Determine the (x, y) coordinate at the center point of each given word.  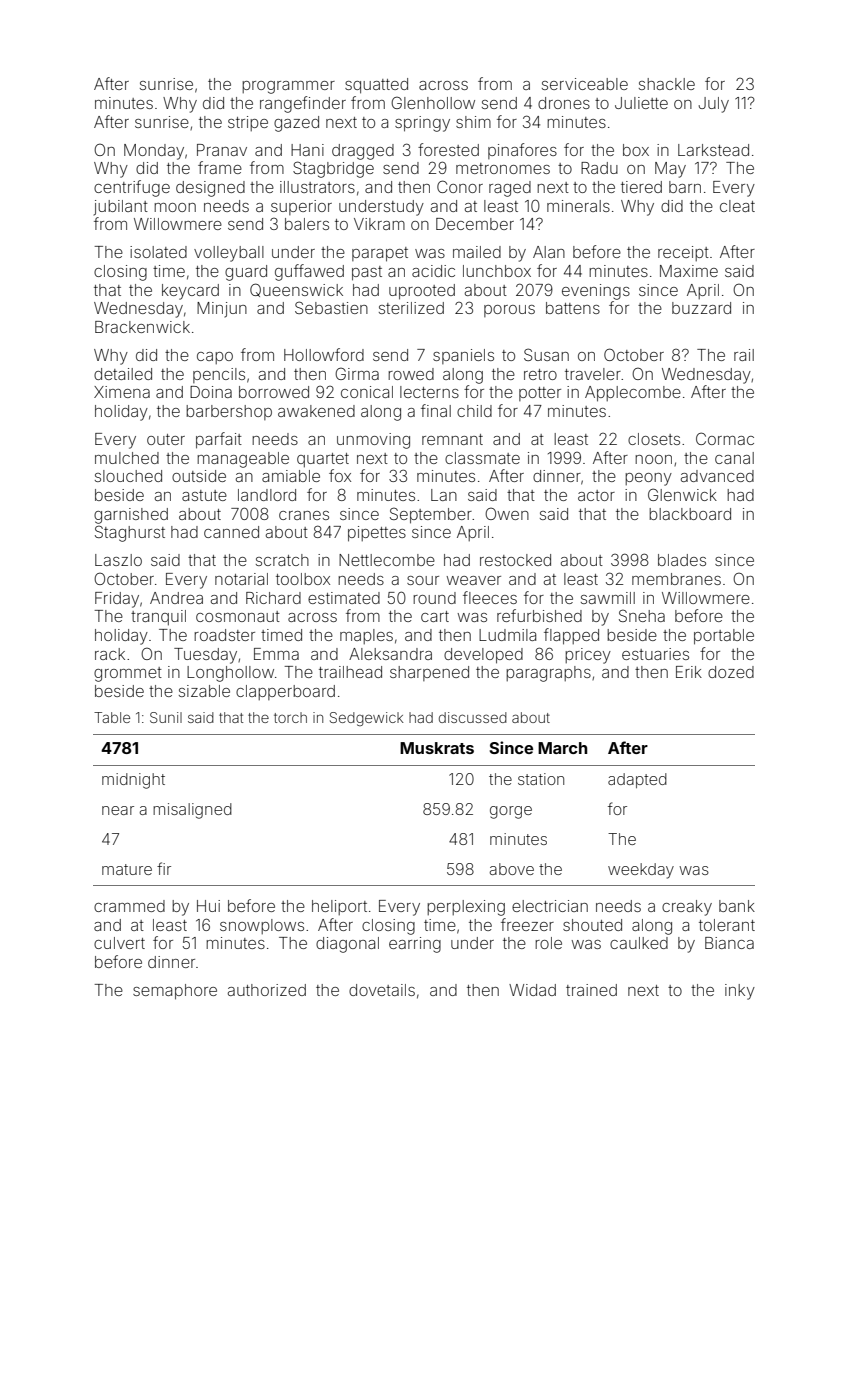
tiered (641, 187)
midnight (133, 781)
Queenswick (296, 290)
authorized (267, 990)
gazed (296, 124)
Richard (273, 598)
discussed (473, 717)
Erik (689, 672)
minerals (578, 206)
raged (510, 189)
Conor (460, 186)
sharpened (429, 673)
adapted (637, 780)
